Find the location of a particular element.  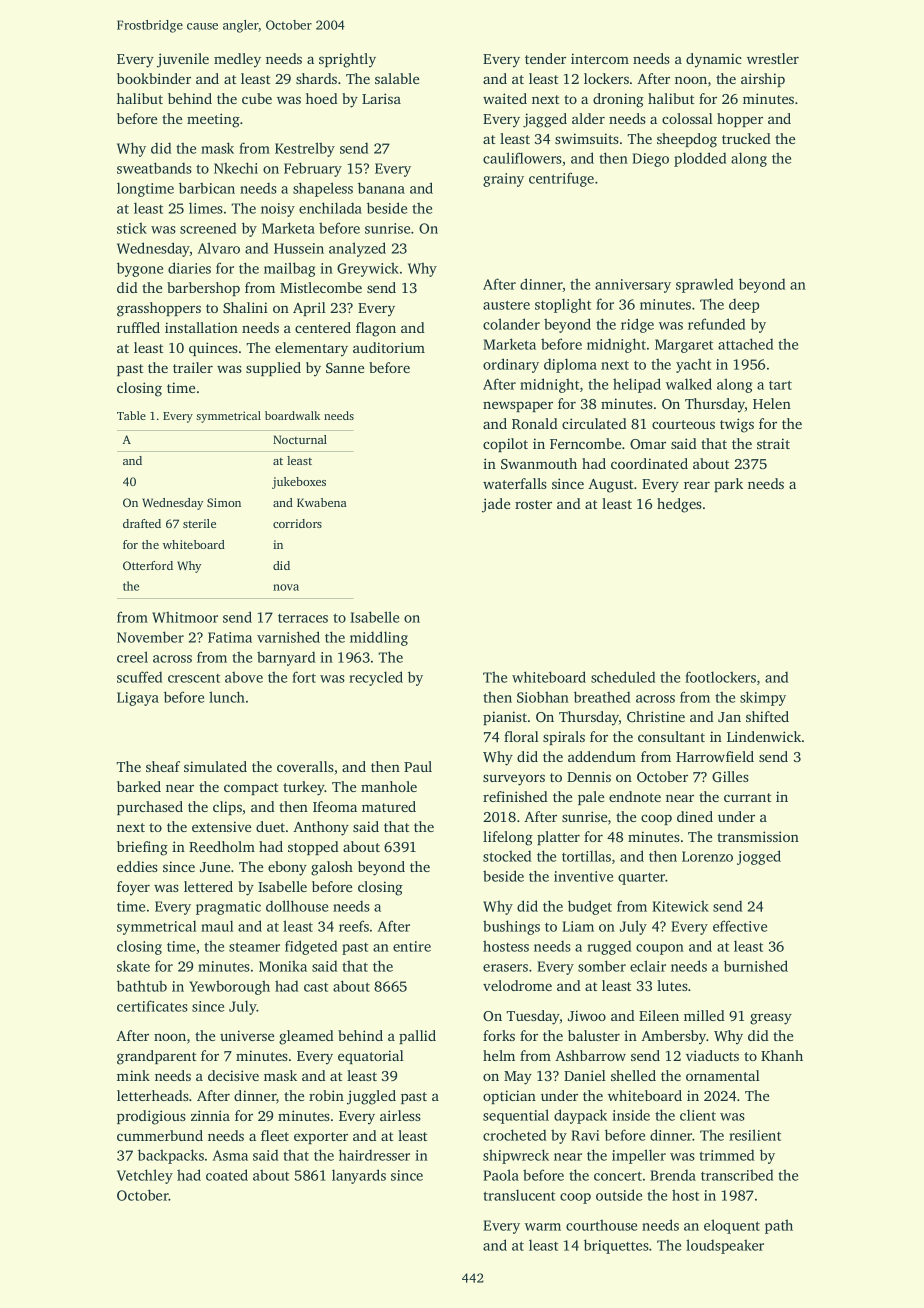

Asma is located at coordinates (230, 1155).
